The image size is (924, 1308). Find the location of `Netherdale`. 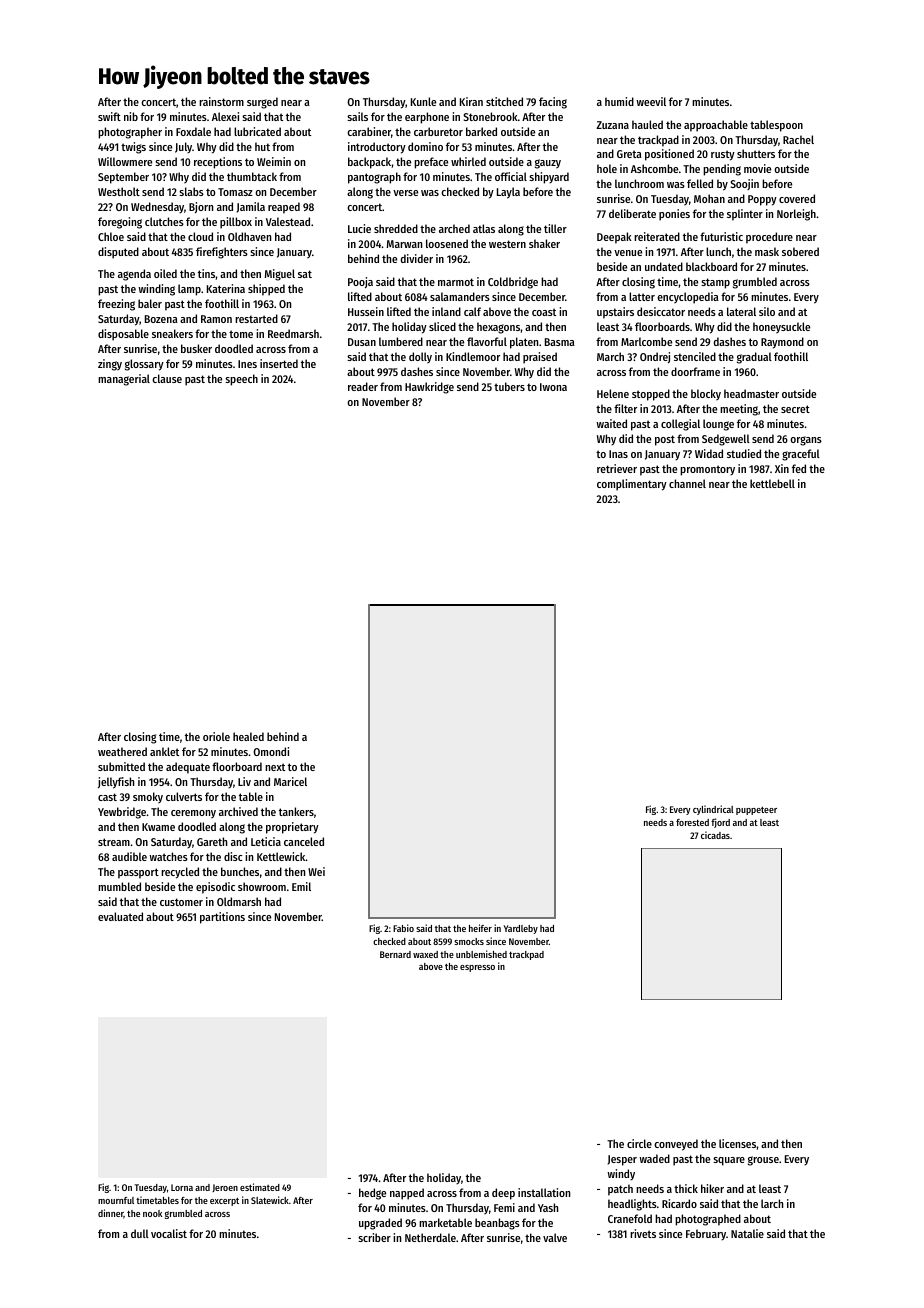

Netherdale is located at coordinates (430, 1237).
